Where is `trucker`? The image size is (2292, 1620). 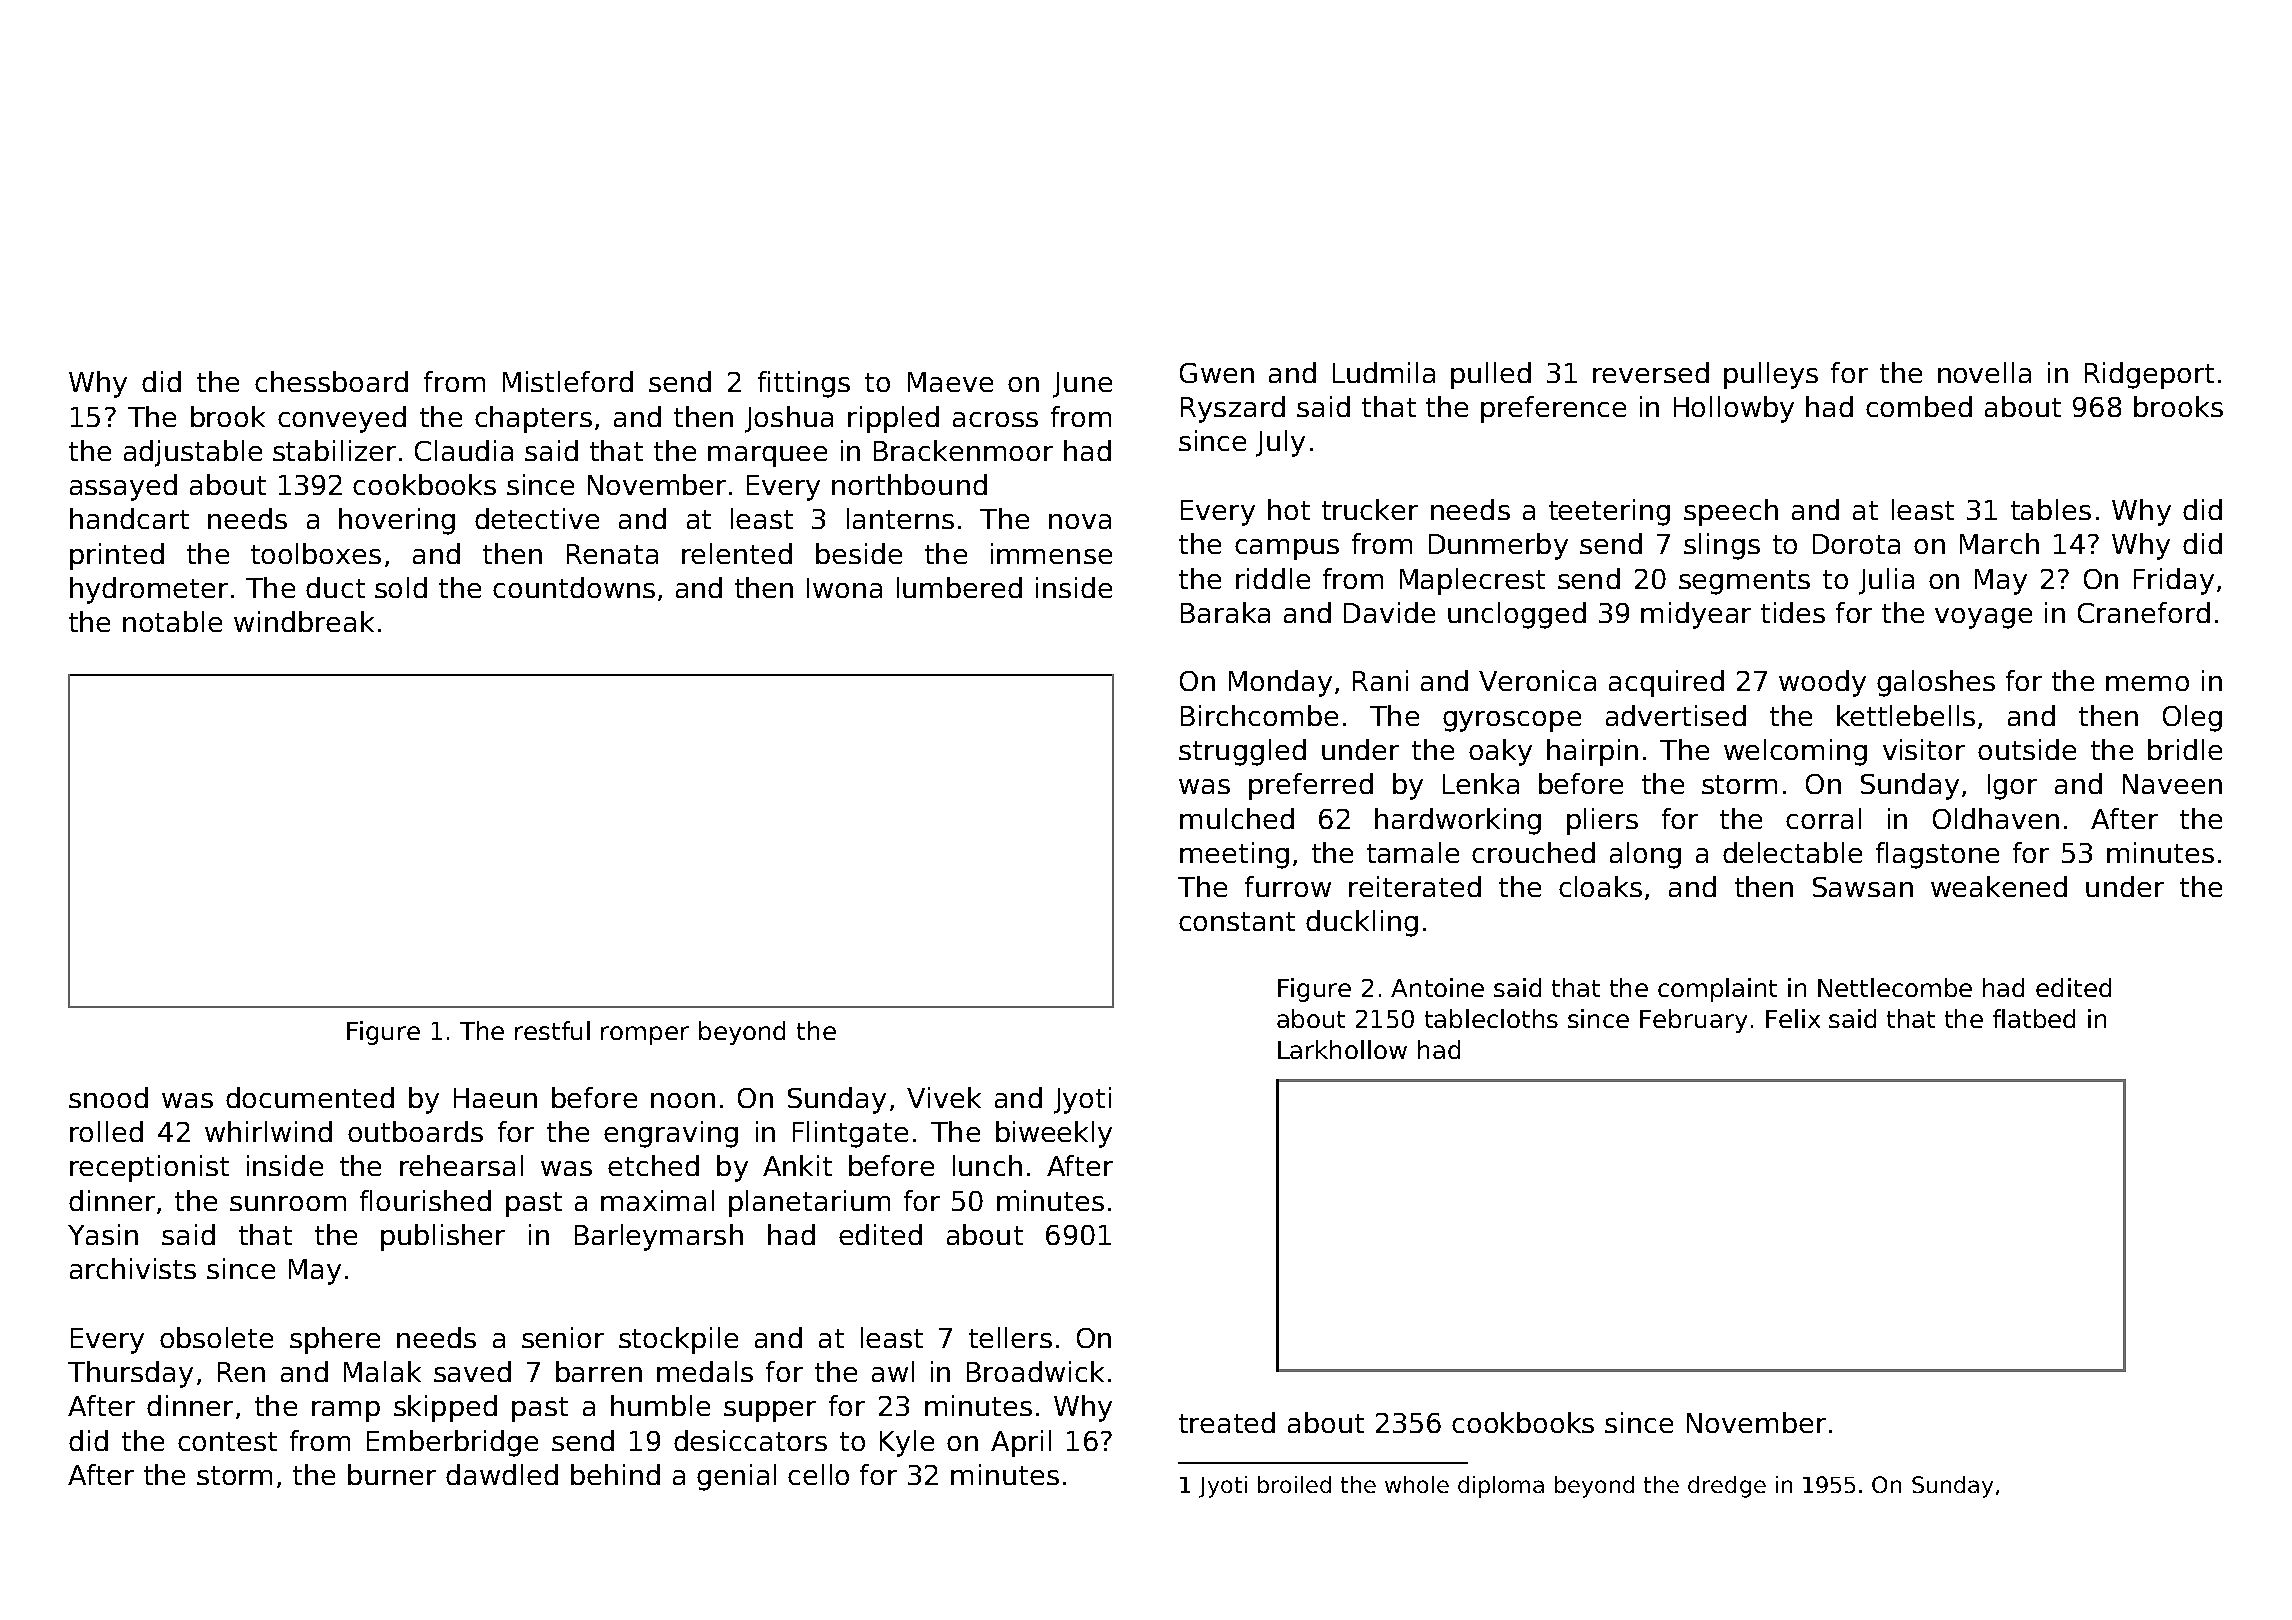
trucker is located at coordinates (1370, 509).
